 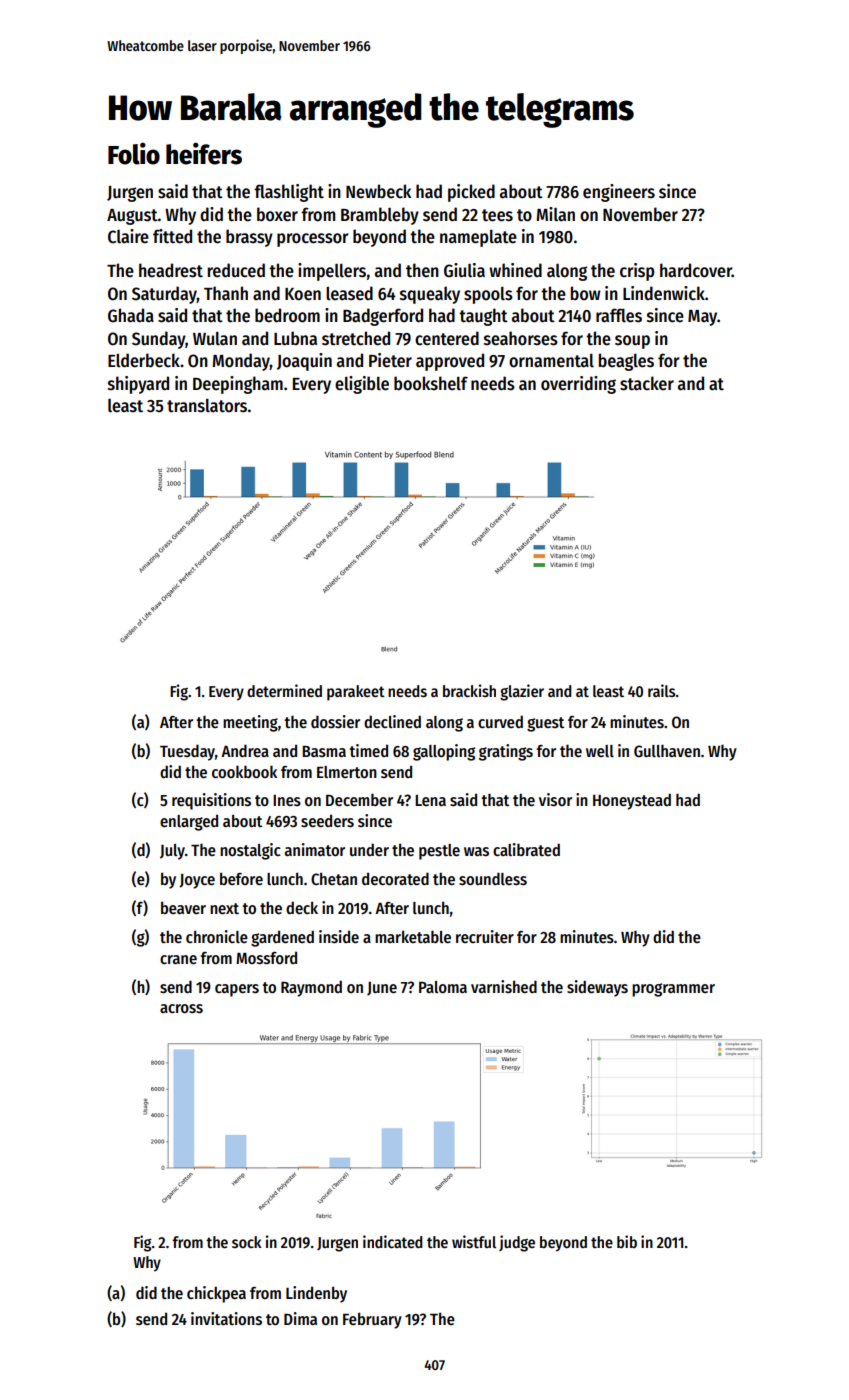 I want to click on under, so click(x=369, y=849).
